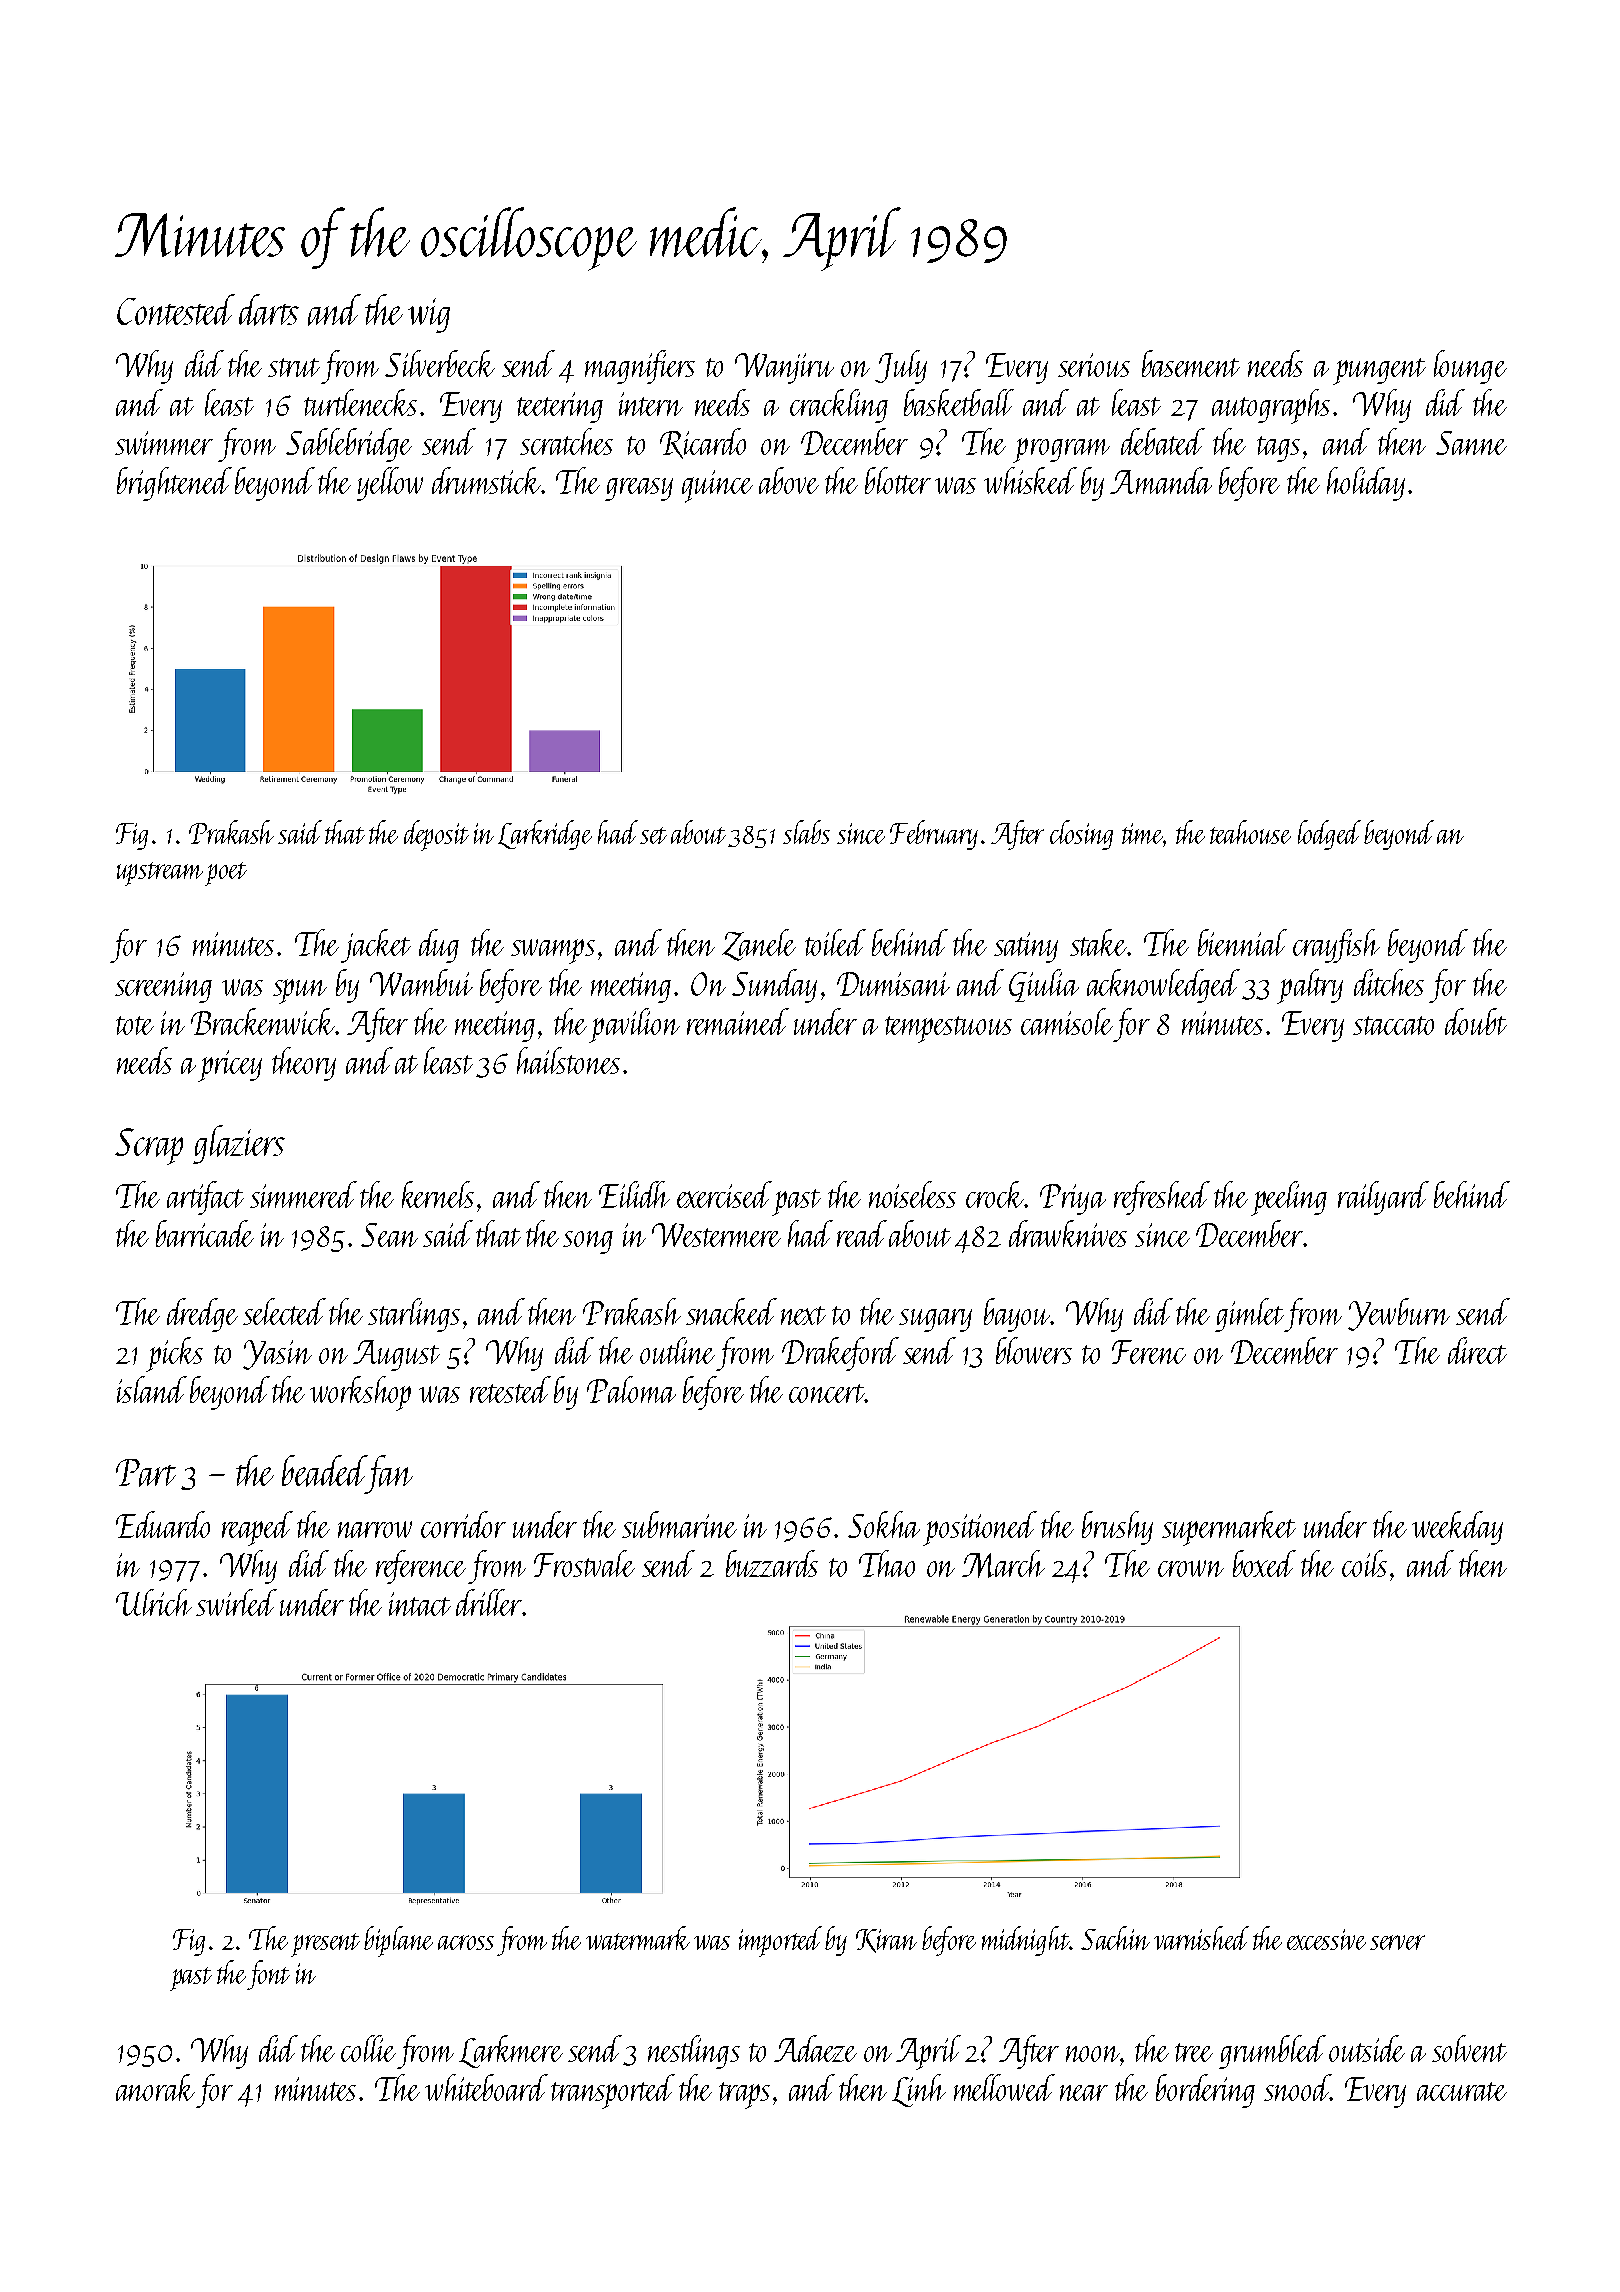 Image resolution: width=1620 pixels, height=2292 pixels. Describe the element at coordinates (784, 368) in the page. I see `Wanjiru` at that location.
